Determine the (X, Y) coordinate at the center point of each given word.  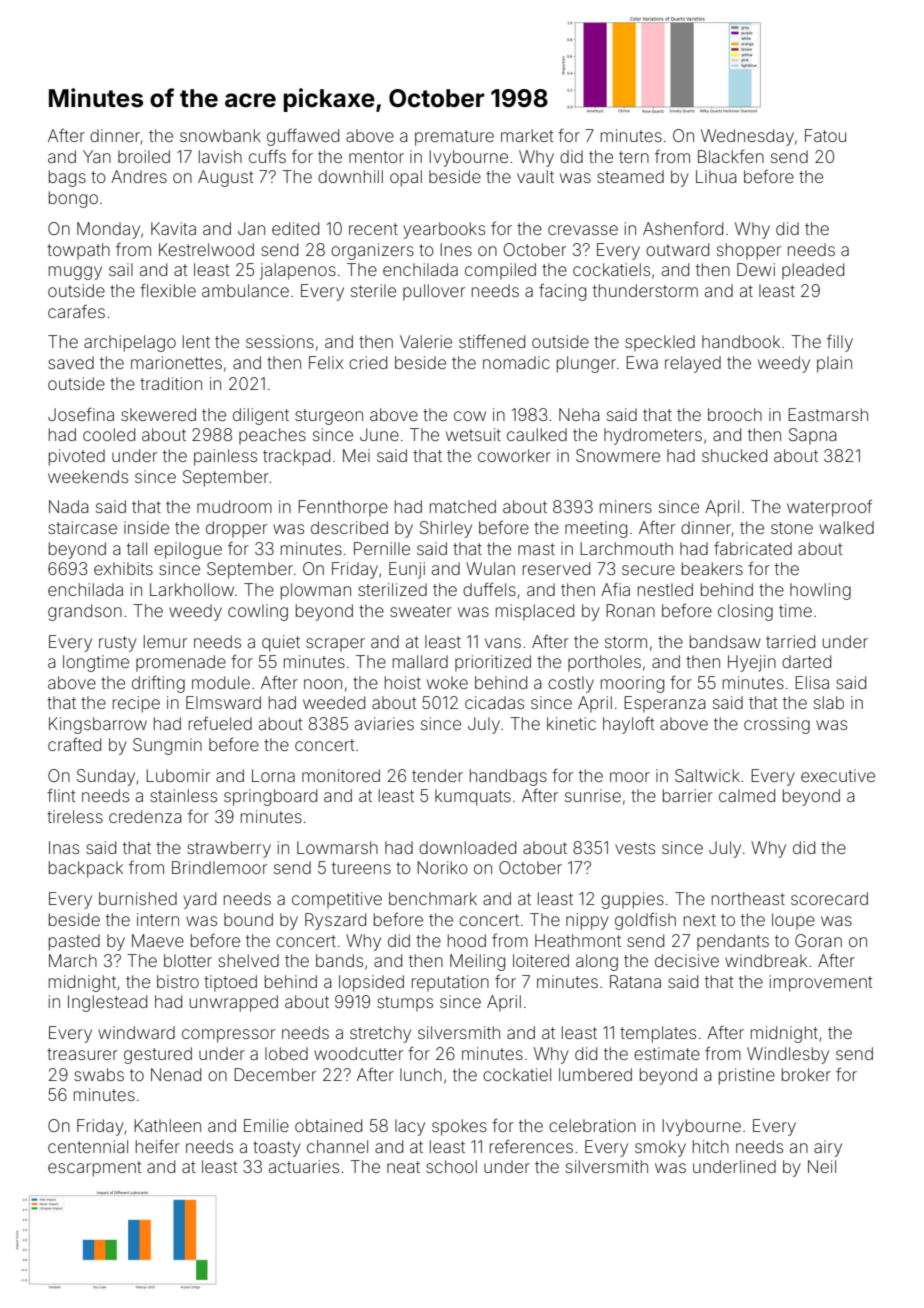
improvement (821, 983)
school (451, 1166)
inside (146, 527)
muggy (75, 273)
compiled (500, 271)
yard (199, 900)
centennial (88, 1146)
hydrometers (653, 436)
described (349, 527)
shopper (749, 251)
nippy (587, 921)
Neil (822, 1166)
